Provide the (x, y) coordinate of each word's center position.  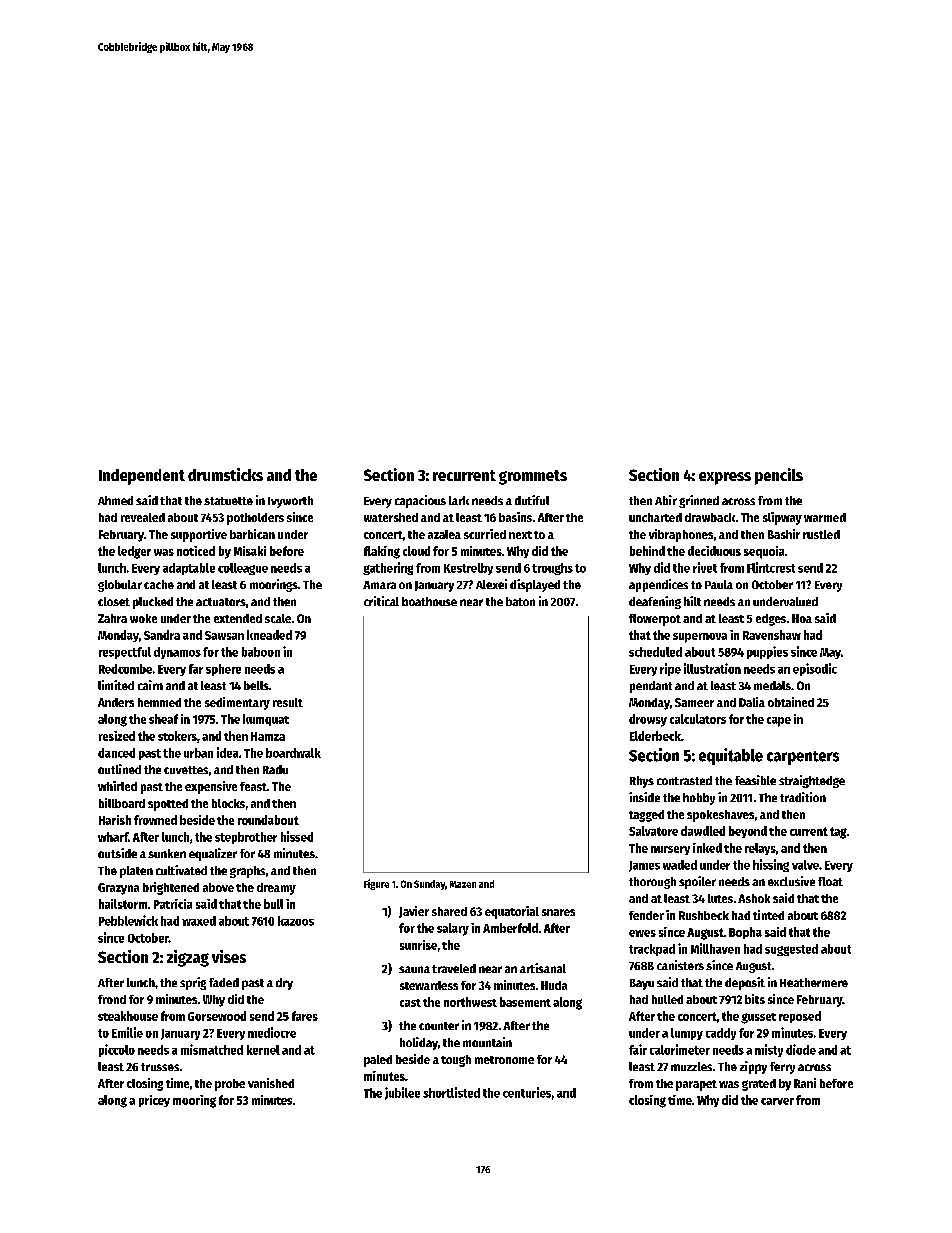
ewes (642, 933)
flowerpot (655, 620)
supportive (199, 535)
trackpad (652, 950)
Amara (379, 585)
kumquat (266, 720)
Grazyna (118, 889)
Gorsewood (217, 1016)
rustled (821, 534)
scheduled (655, 652)
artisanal (543, 968)
